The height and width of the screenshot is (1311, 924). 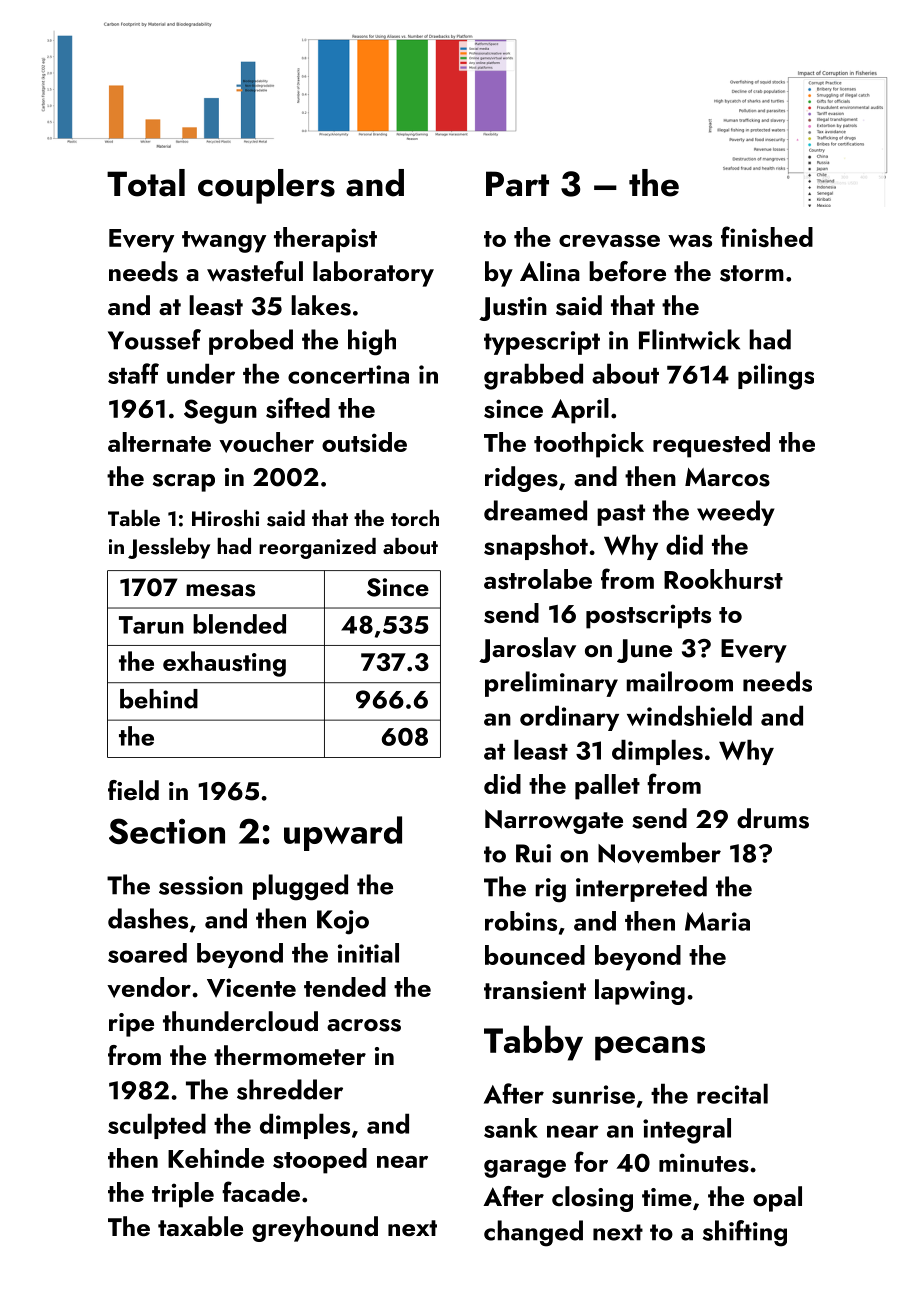 I want to click on soared, so click(x=147, y=953).
